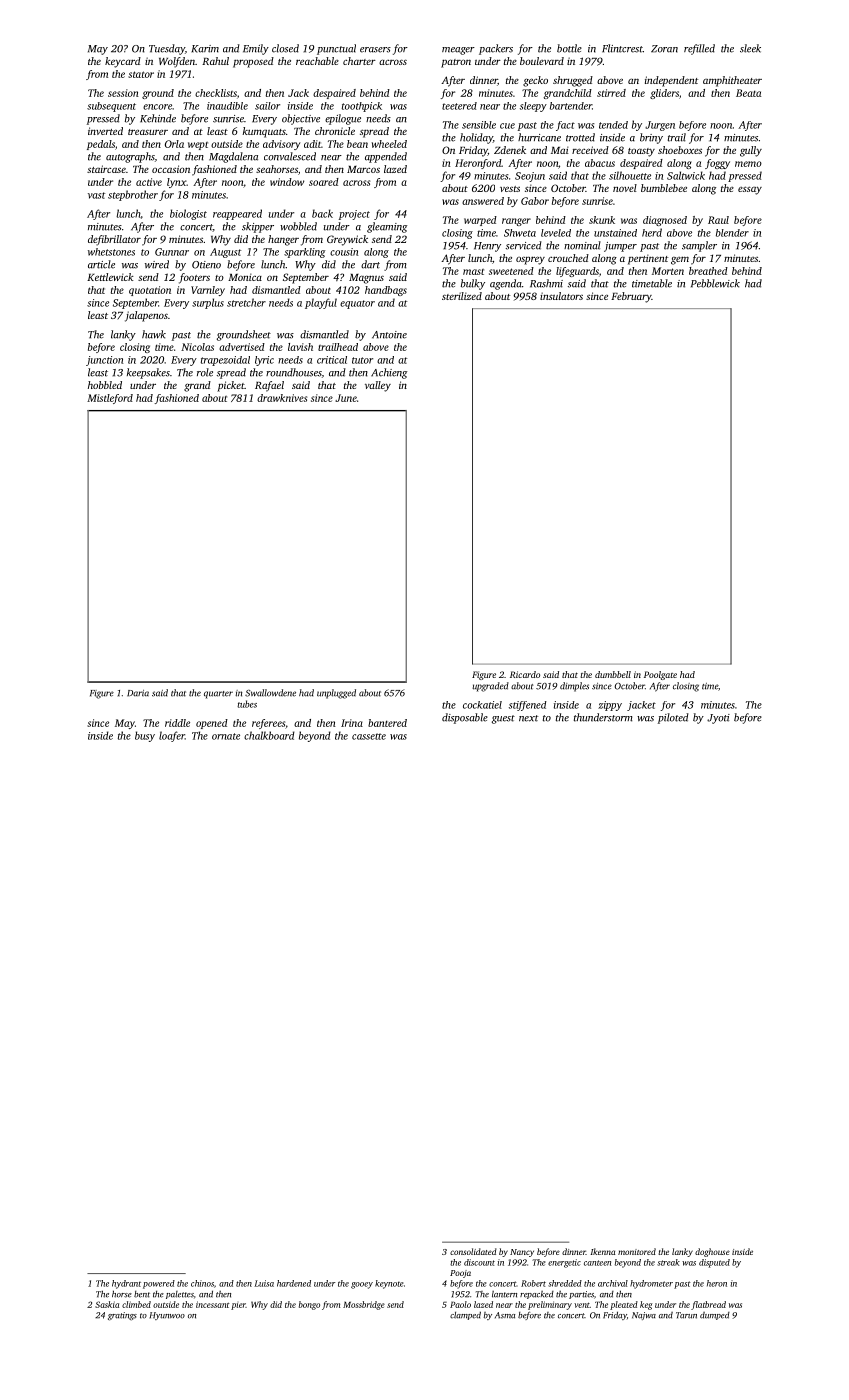  Describe the element at coordinates (613, 674) in the page. I see `dumbbell` at that location.
